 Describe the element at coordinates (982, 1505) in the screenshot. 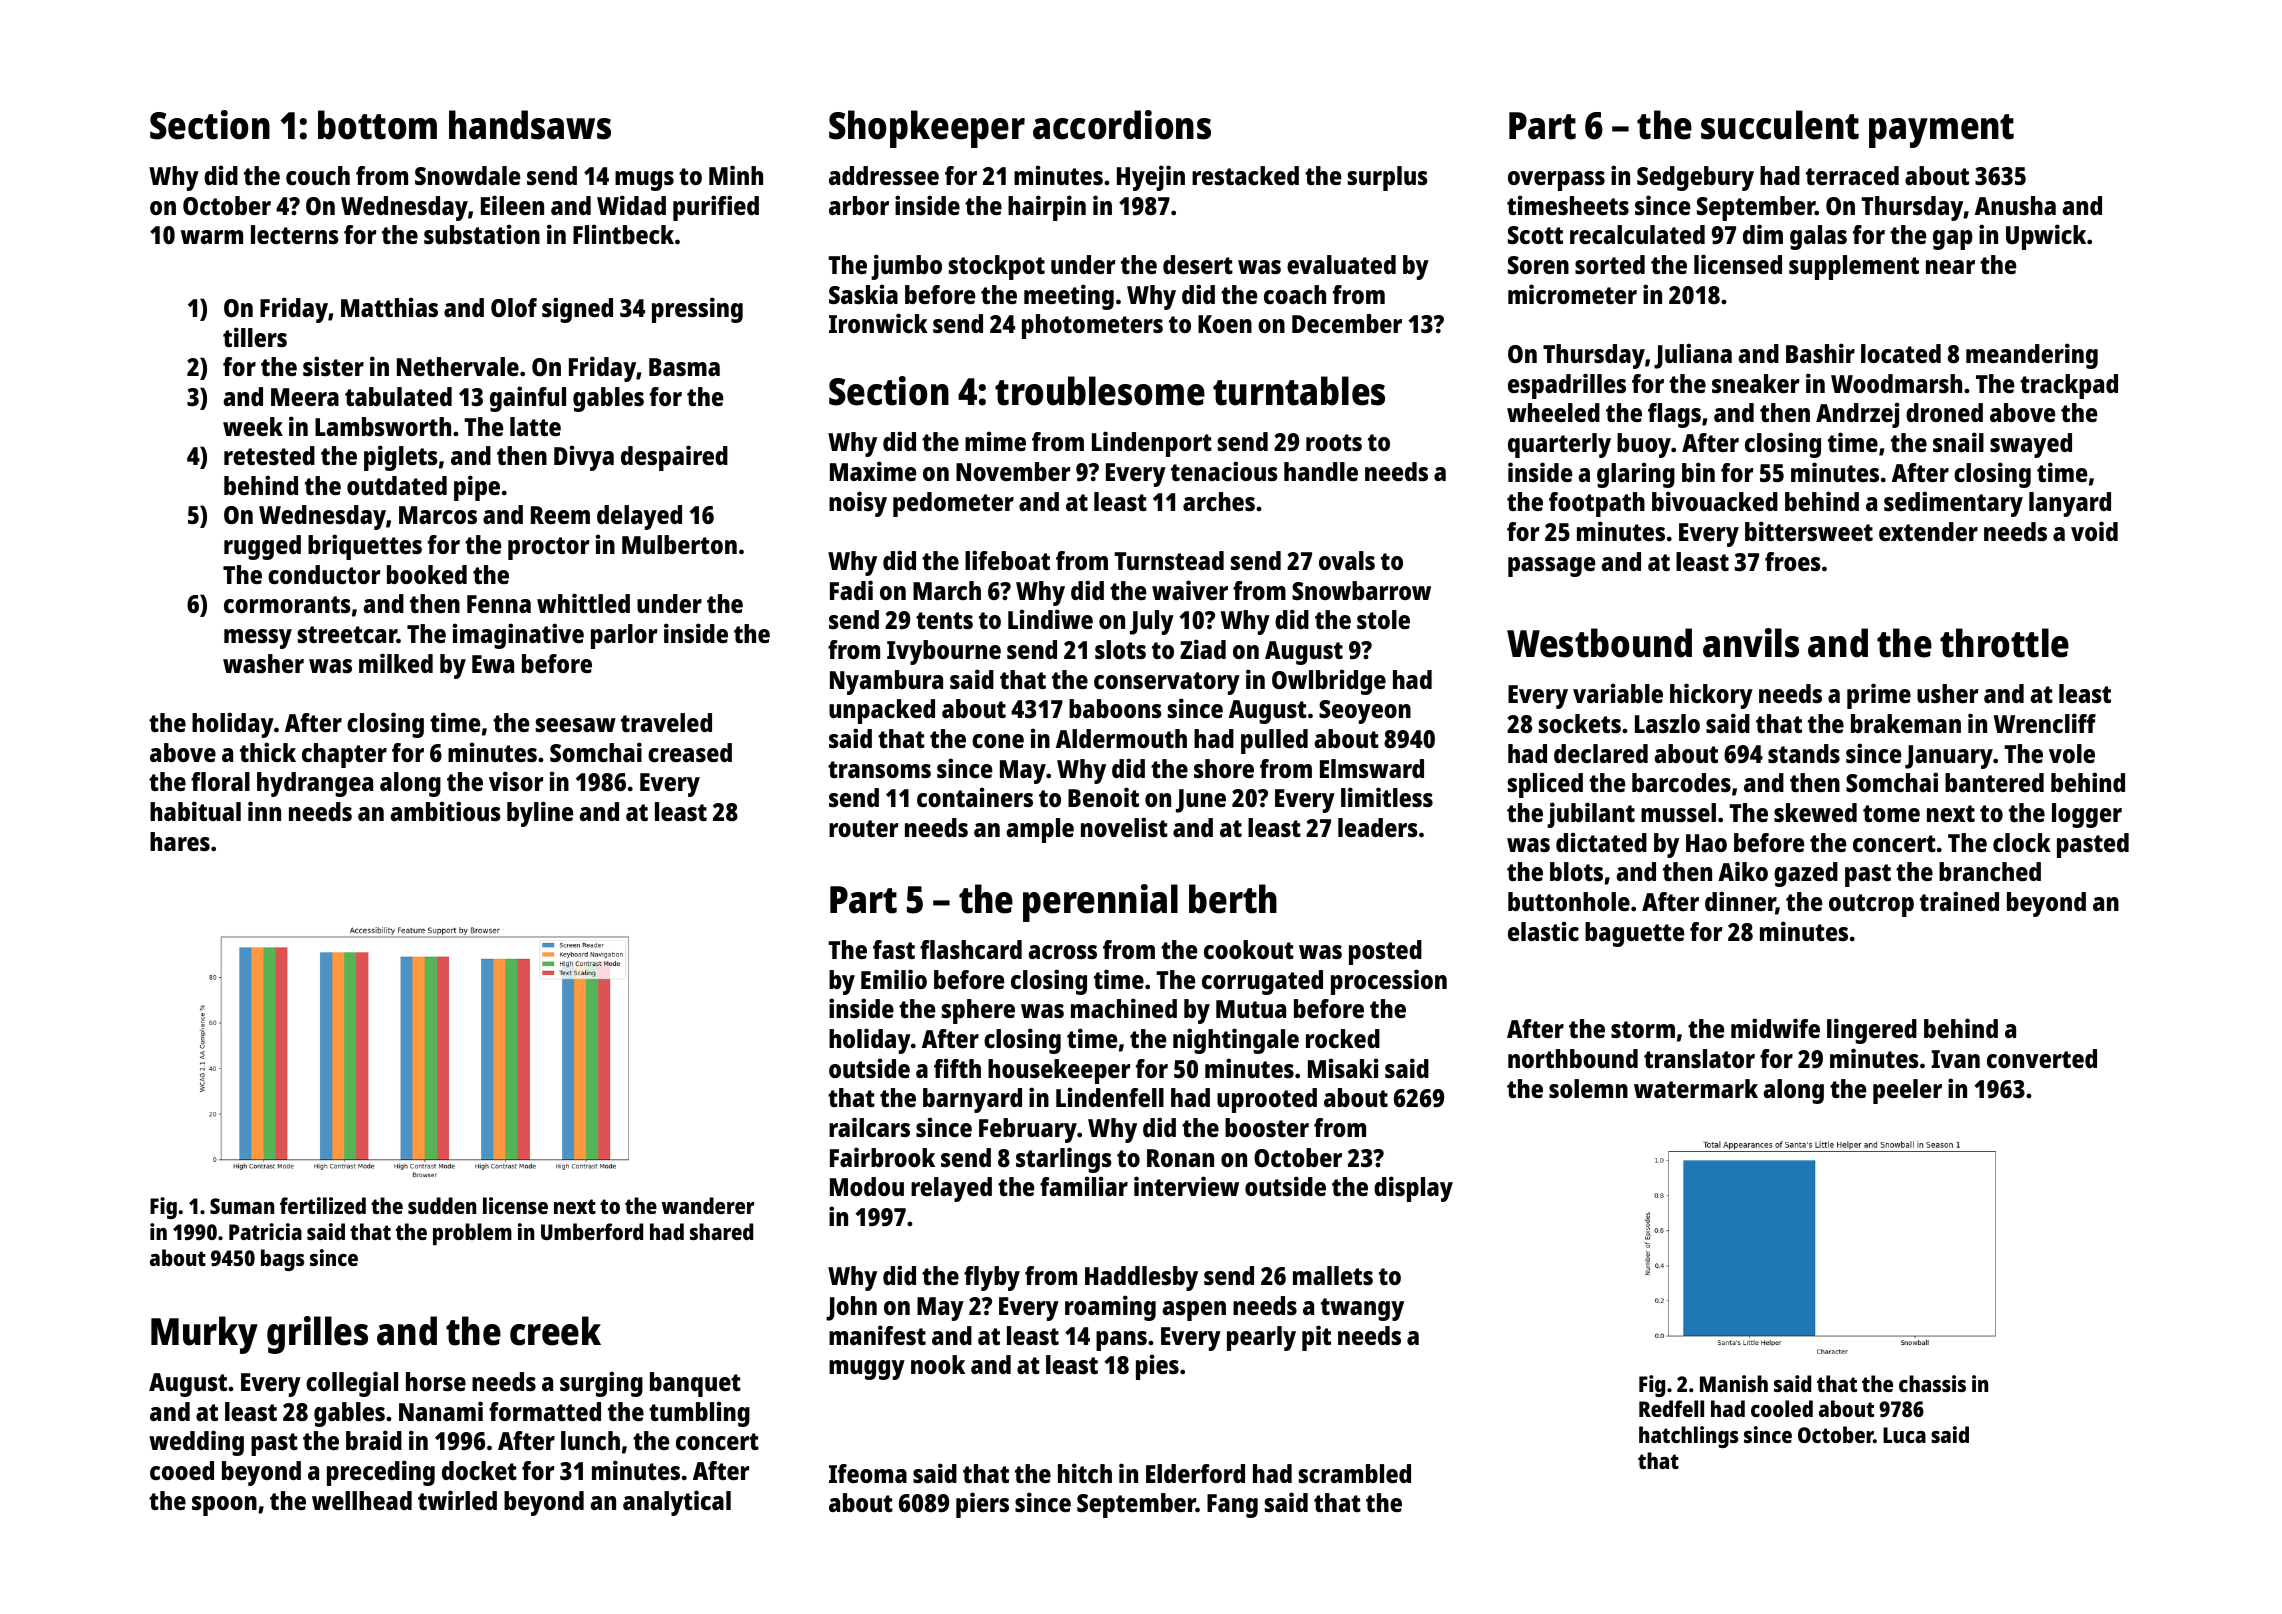

I see `piers` at that location.
